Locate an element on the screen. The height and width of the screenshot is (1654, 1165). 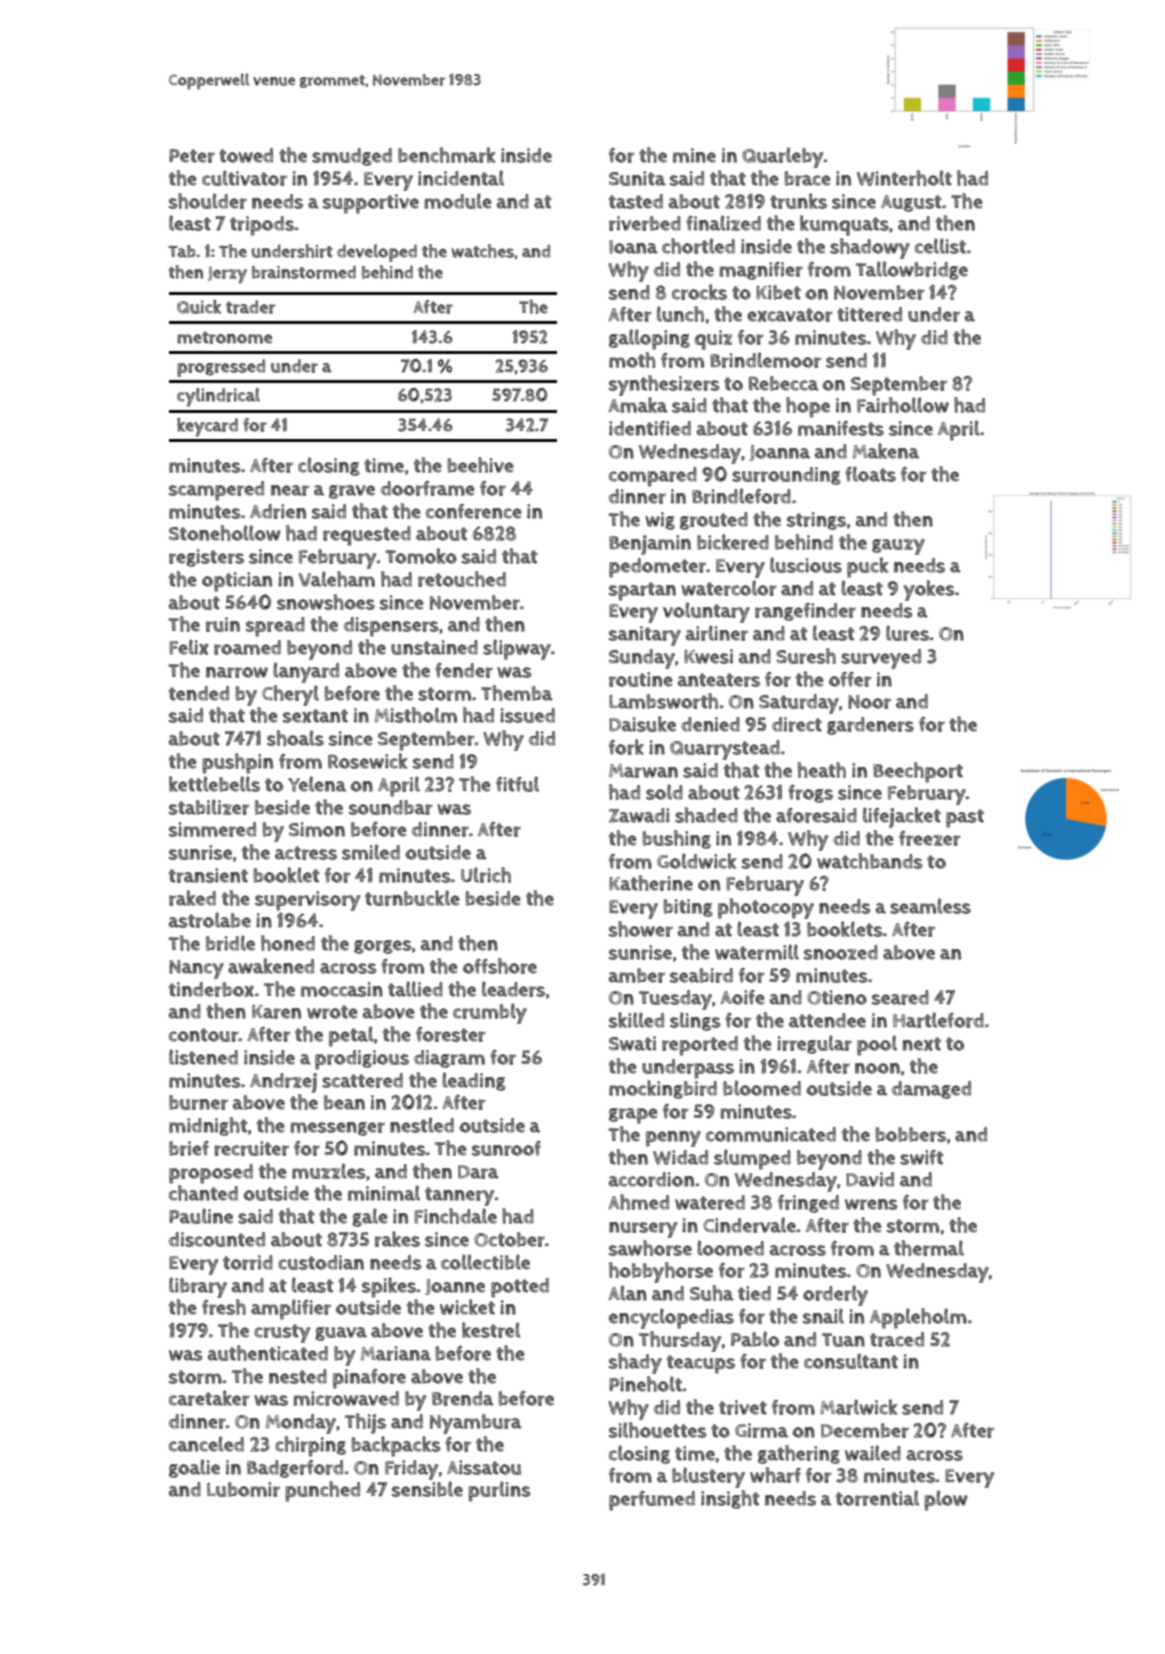
purlins is located at coordinates (499, 1491).
